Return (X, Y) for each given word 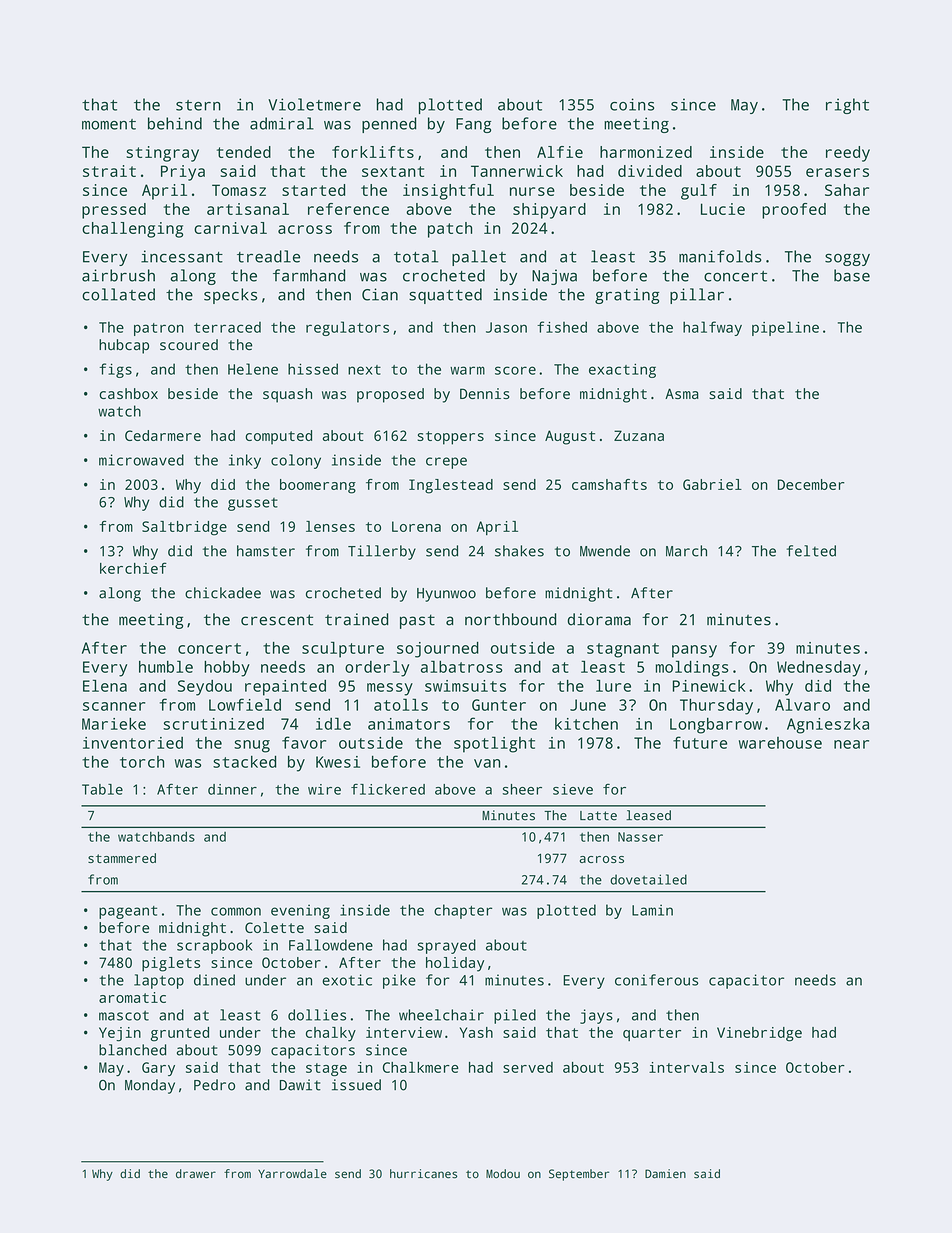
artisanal (248, 209)
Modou (503, 1174)
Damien (665, 1174)
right (847, 106)
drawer (196, 1174)
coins (632, 104)
